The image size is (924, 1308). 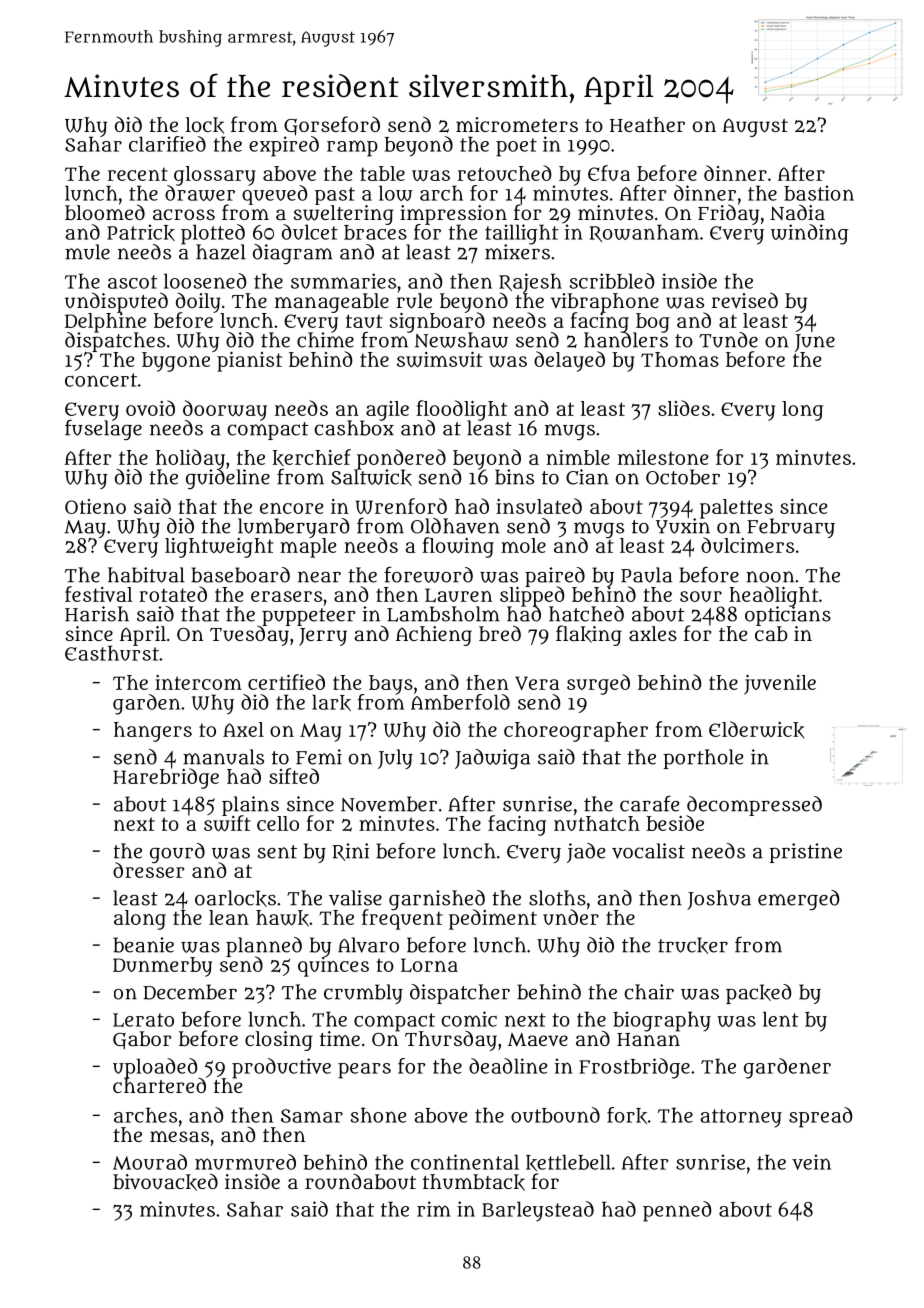 I want to click on sifted, so click(x=294, y=776).
